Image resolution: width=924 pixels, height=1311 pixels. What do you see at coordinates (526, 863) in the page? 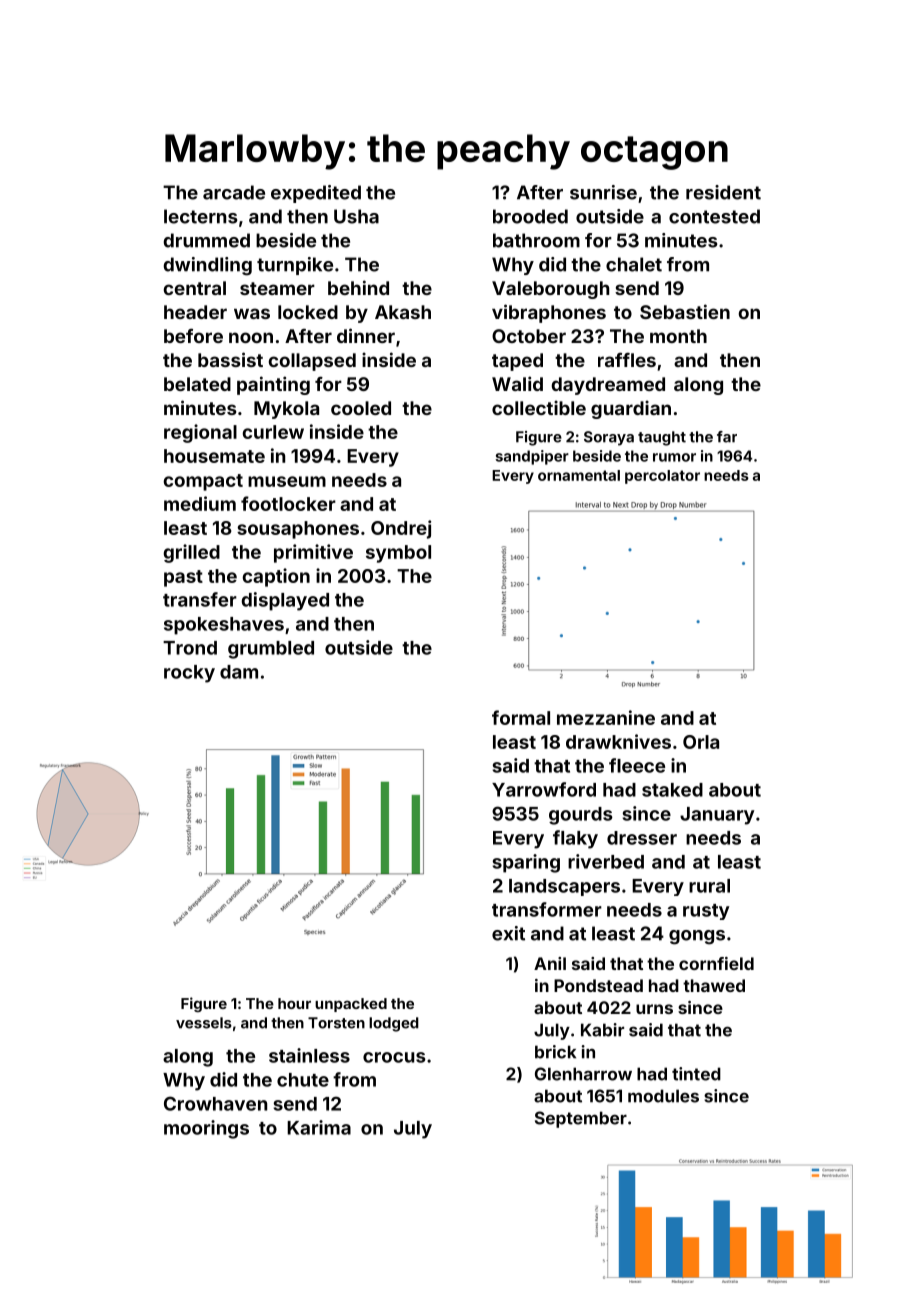
I see `sparing` at bounding box center [526, 863].
